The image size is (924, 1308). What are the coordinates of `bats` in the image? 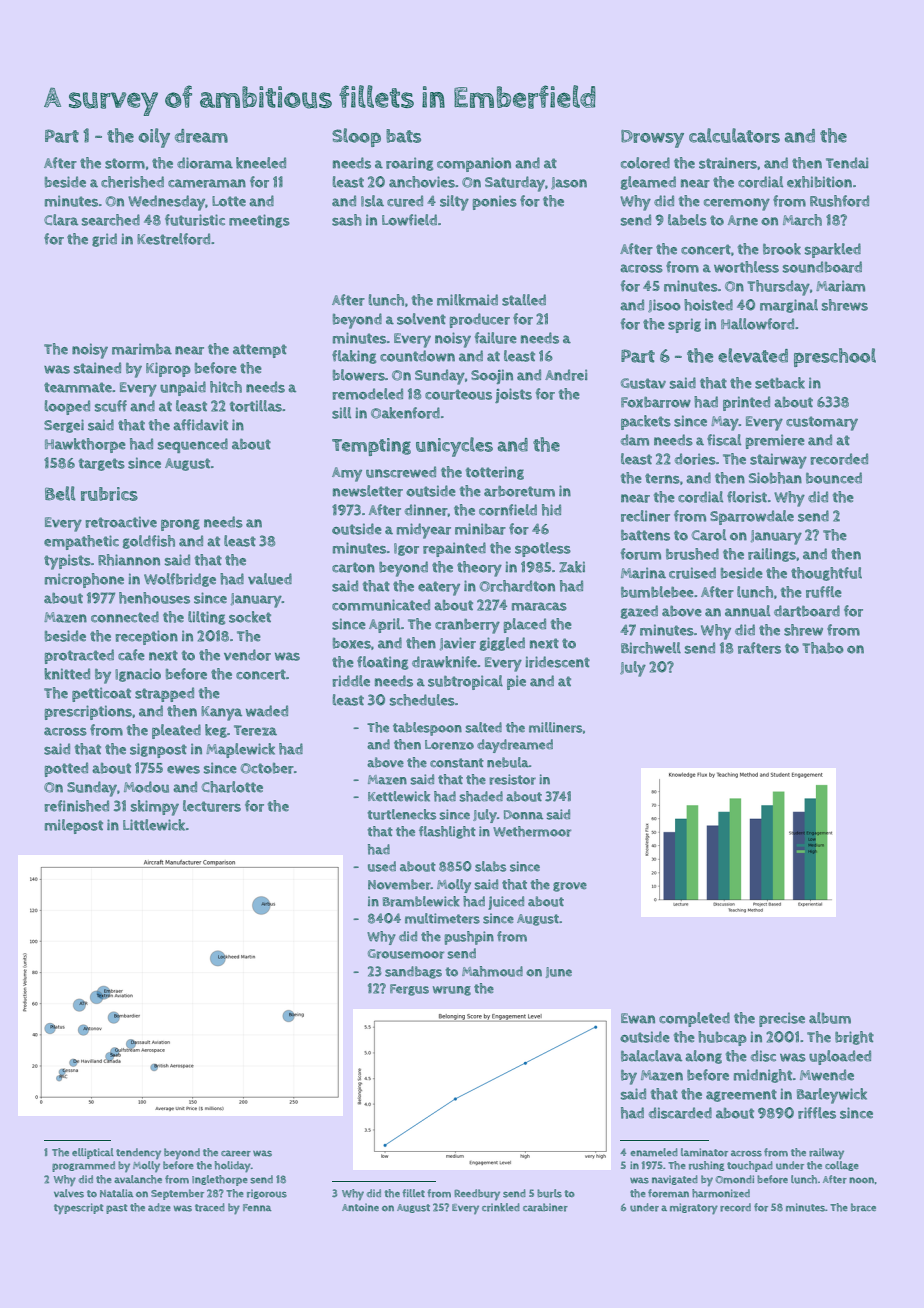 It's located at (403, 136).
